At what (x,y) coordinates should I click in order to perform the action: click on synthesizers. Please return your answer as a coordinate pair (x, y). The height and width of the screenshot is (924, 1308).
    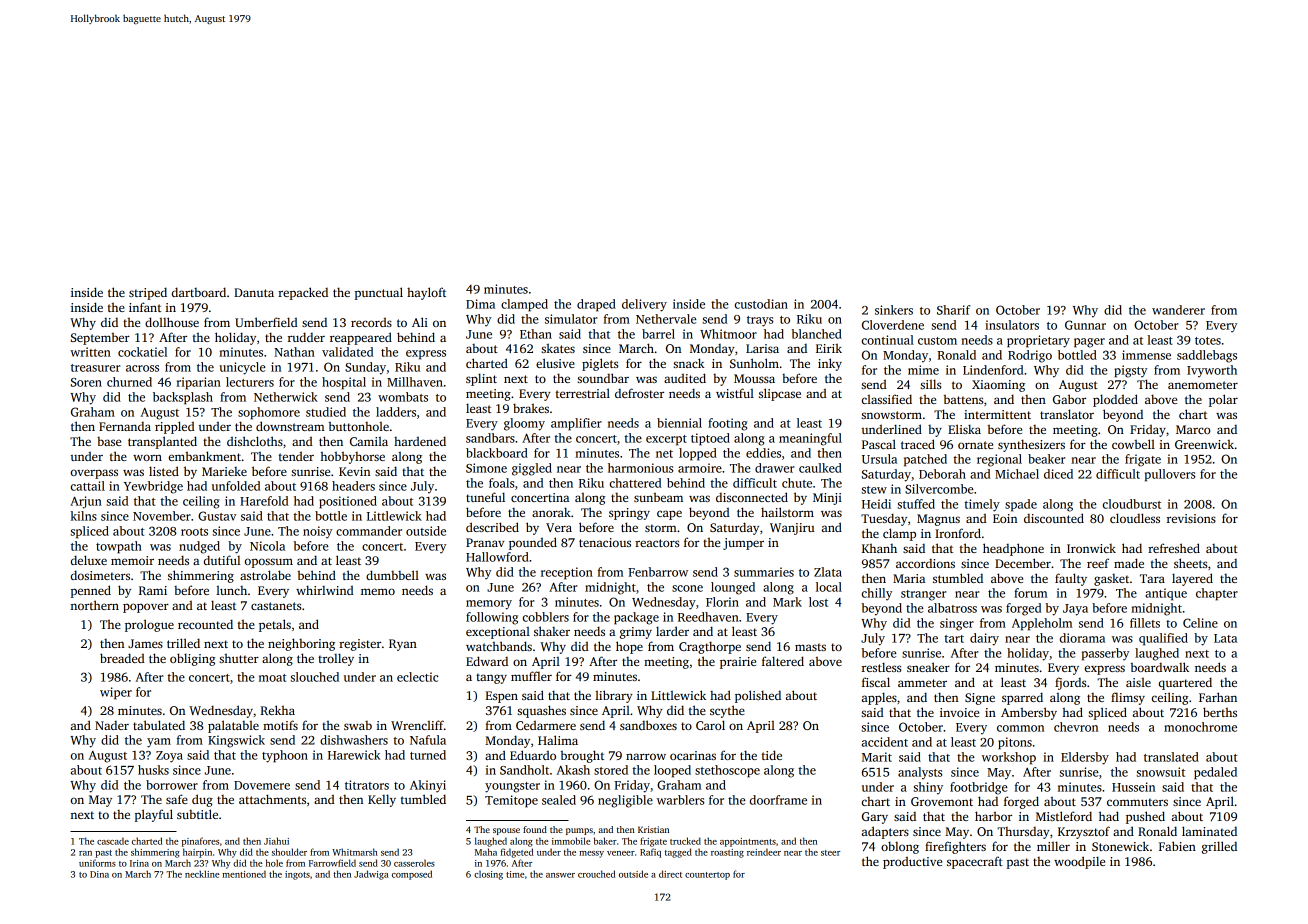
    Looking at the image, I should click on (1031, 445).
